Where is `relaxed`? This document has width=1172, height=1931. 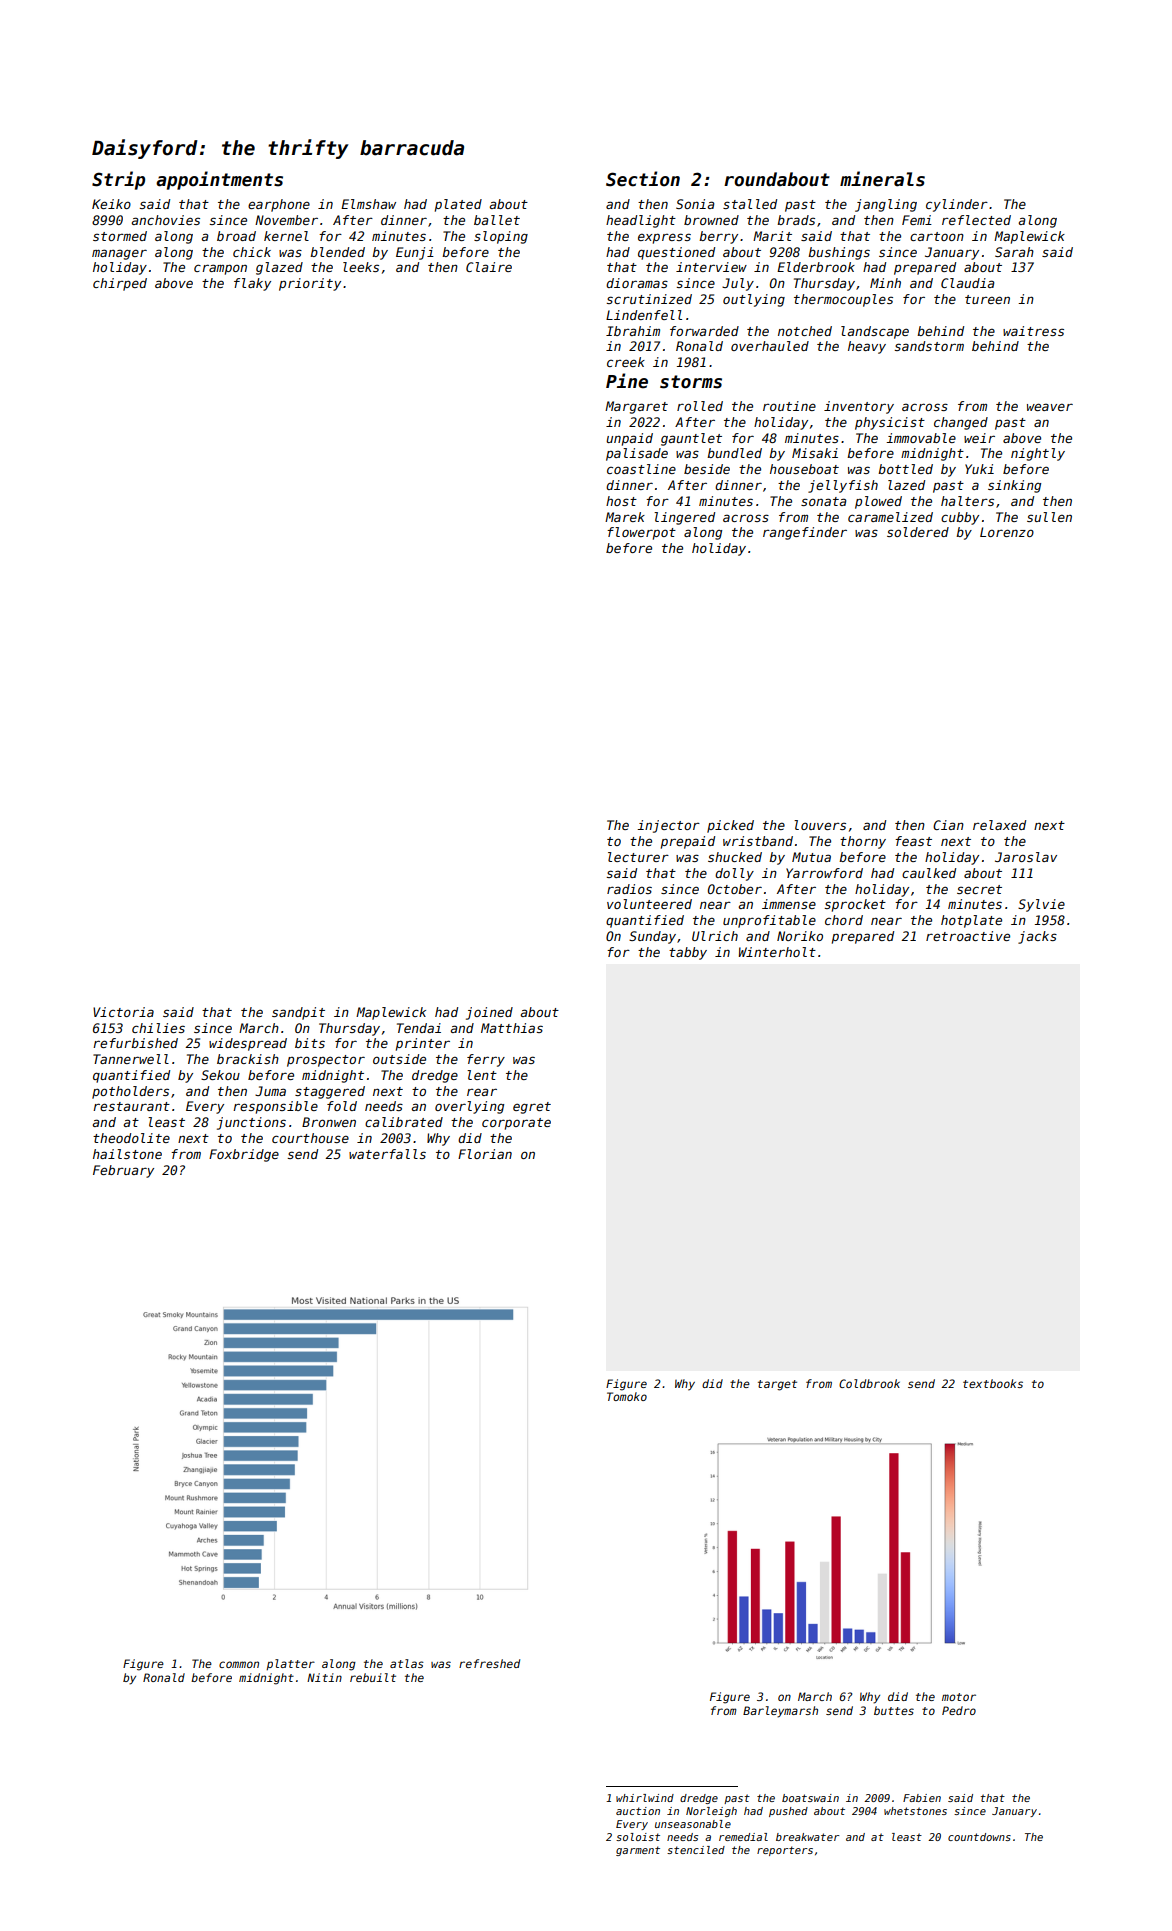 relaxed is located at coordinates (999, 825).
